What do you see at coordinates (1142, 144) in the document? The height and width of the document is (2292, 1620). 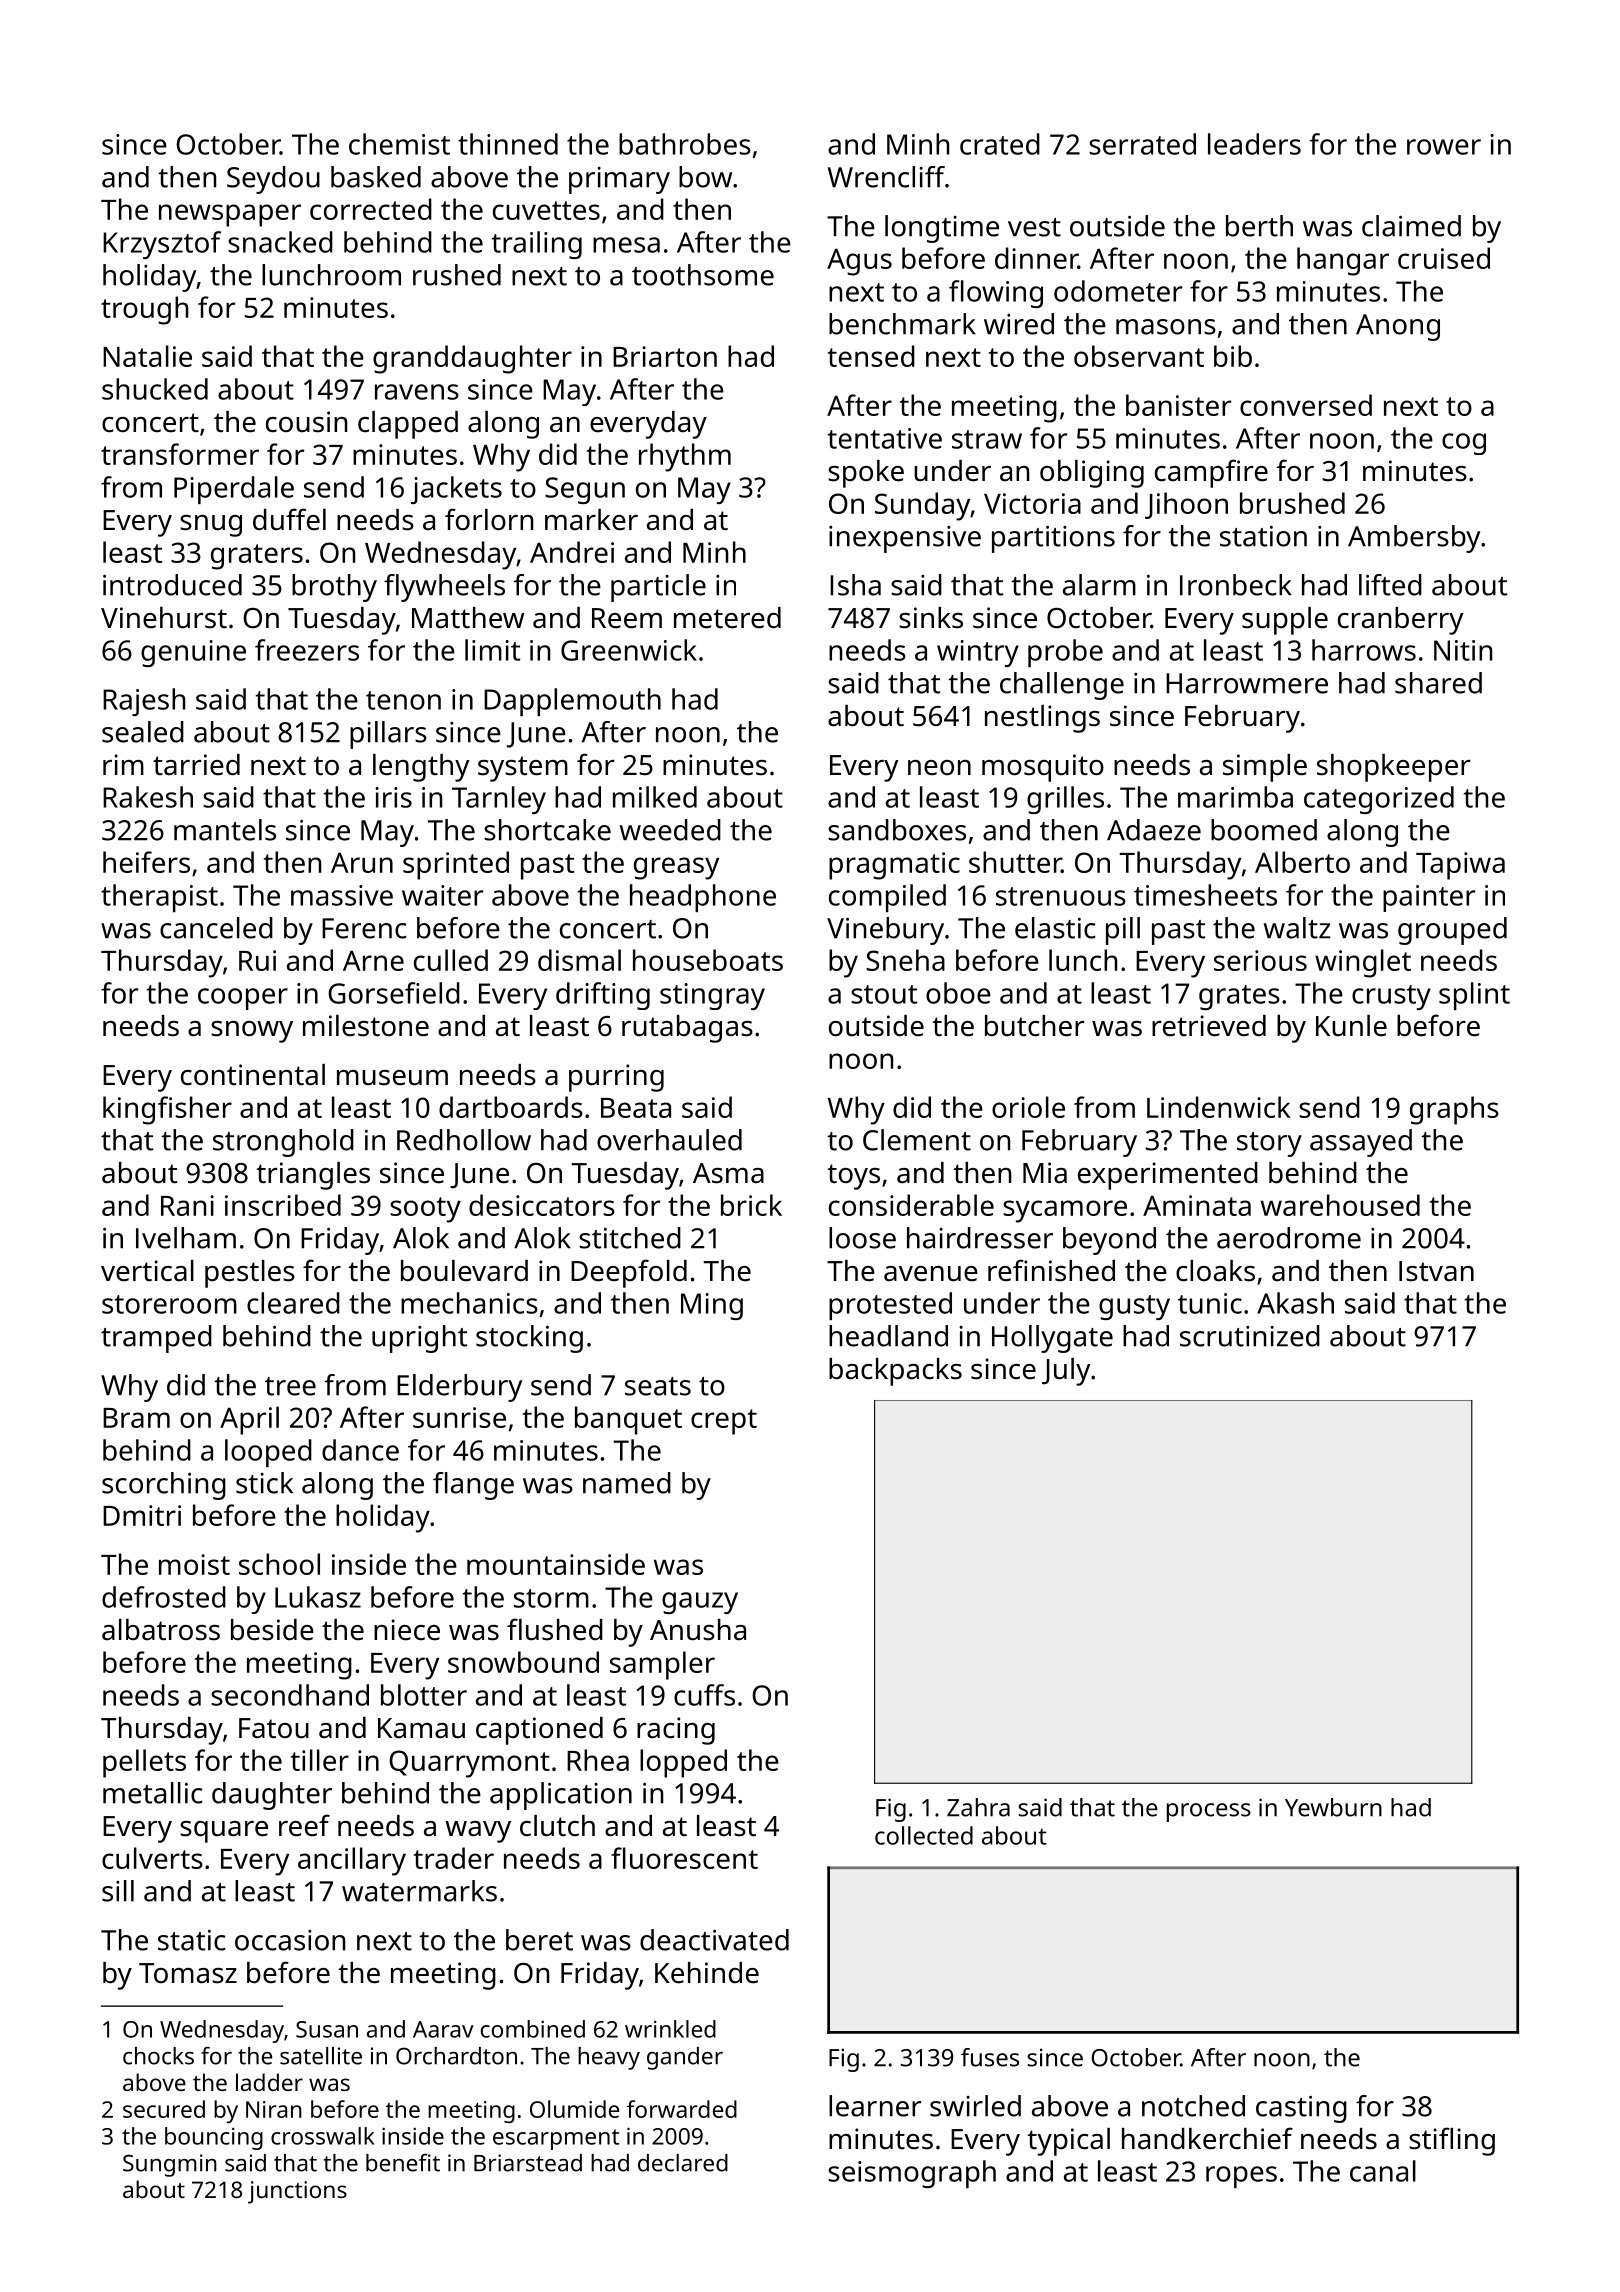 I see `serrated` at bounding box center [1142, 144].
